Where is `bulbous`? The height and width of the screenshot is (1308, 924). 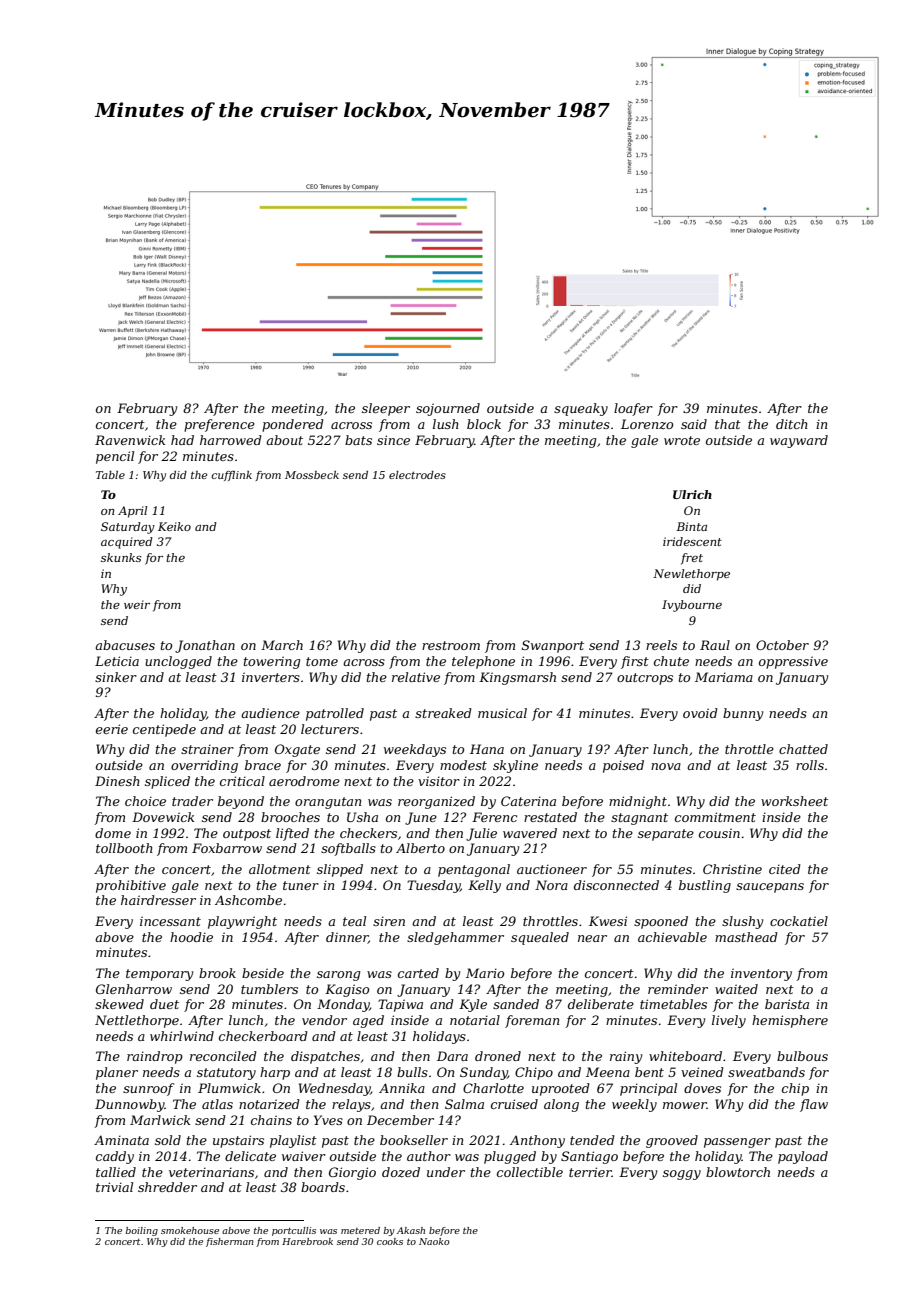
bulbous is located at coordinates (802, 1056).
